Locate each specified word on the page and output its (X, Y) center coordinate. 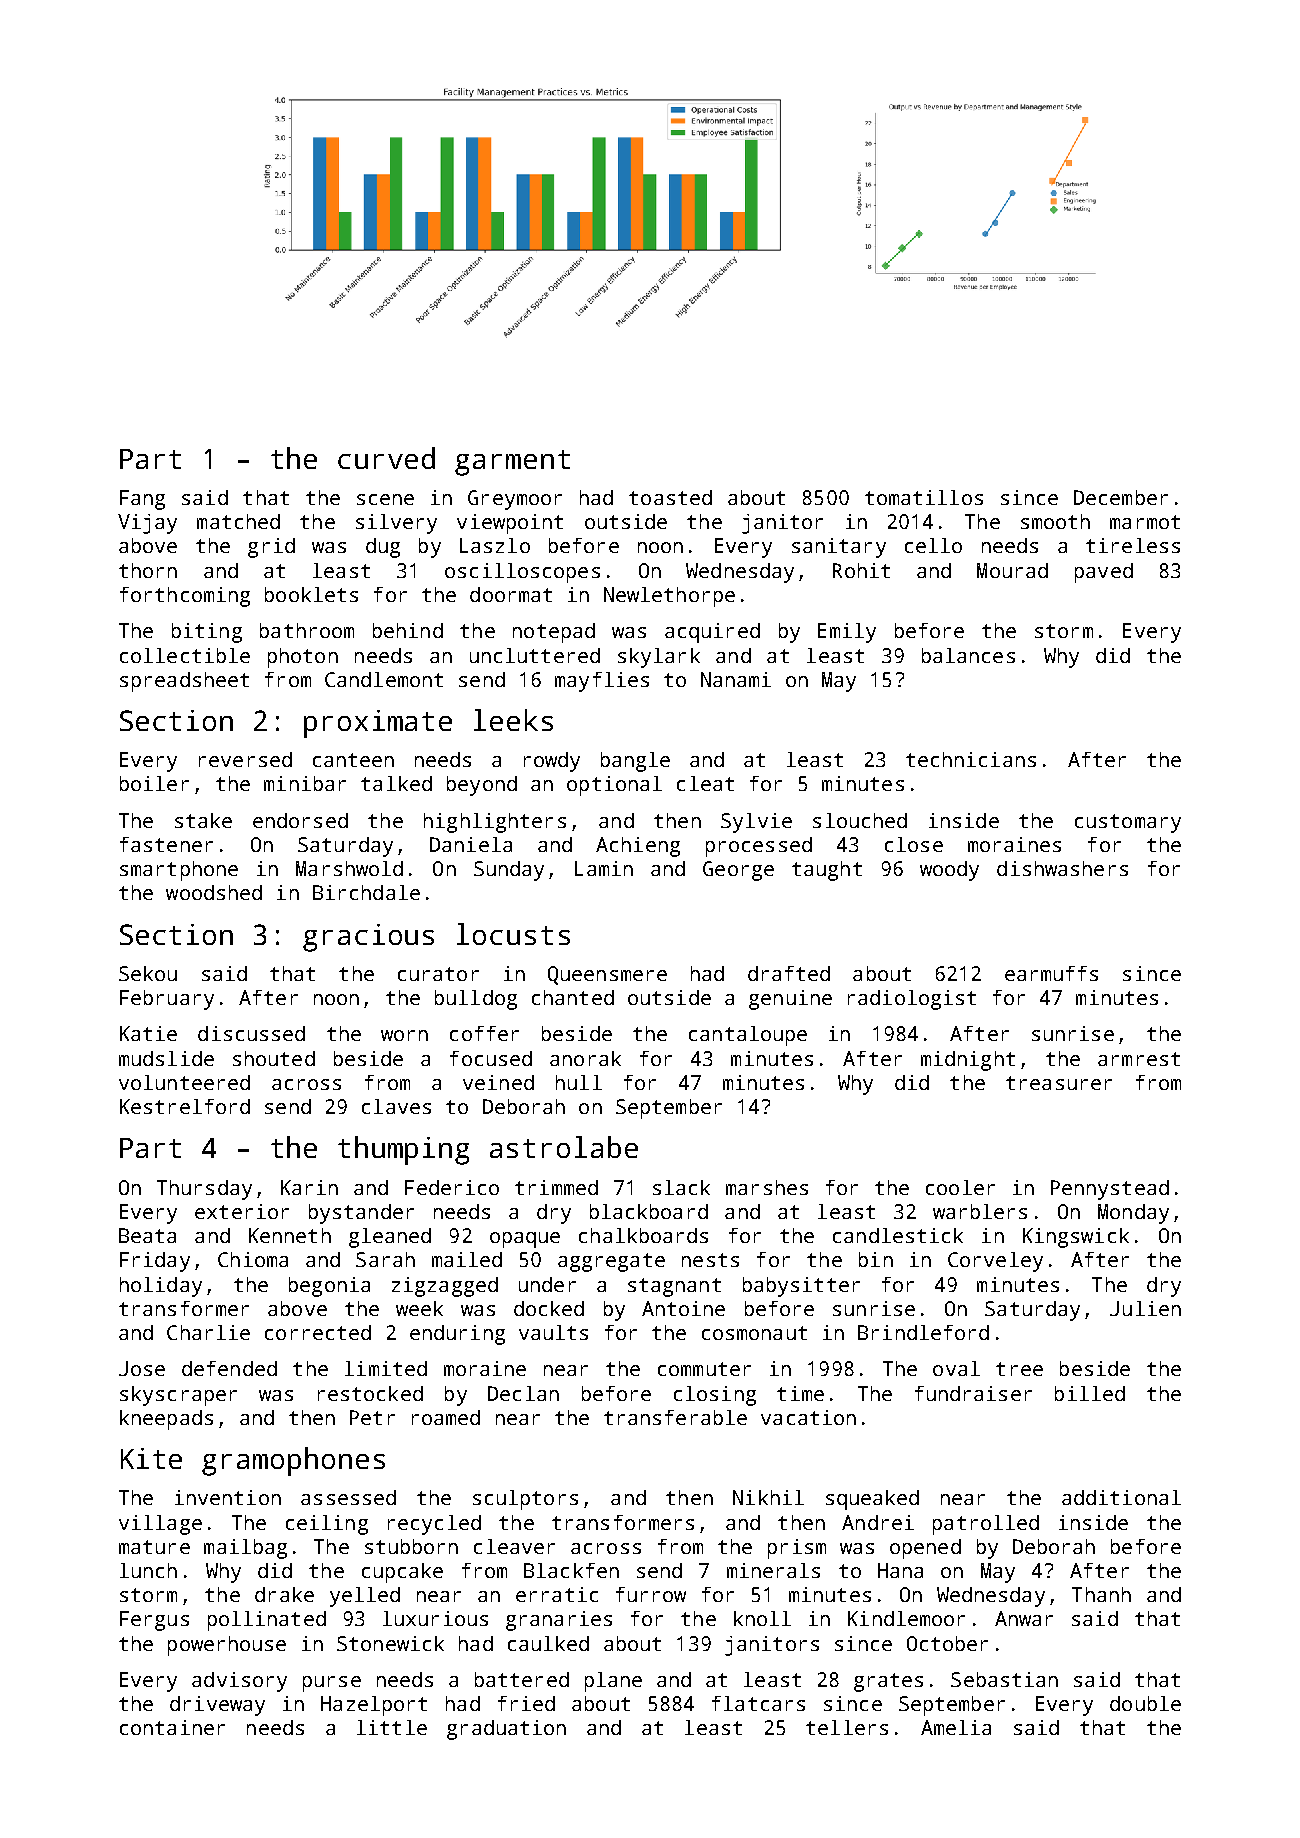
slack (681, 1187)
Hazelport (374, 1706)
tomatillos (924, 497)
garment (512, 463)
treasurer (1059, 1083)
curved (386, 458)
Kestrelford (185, 1106)
